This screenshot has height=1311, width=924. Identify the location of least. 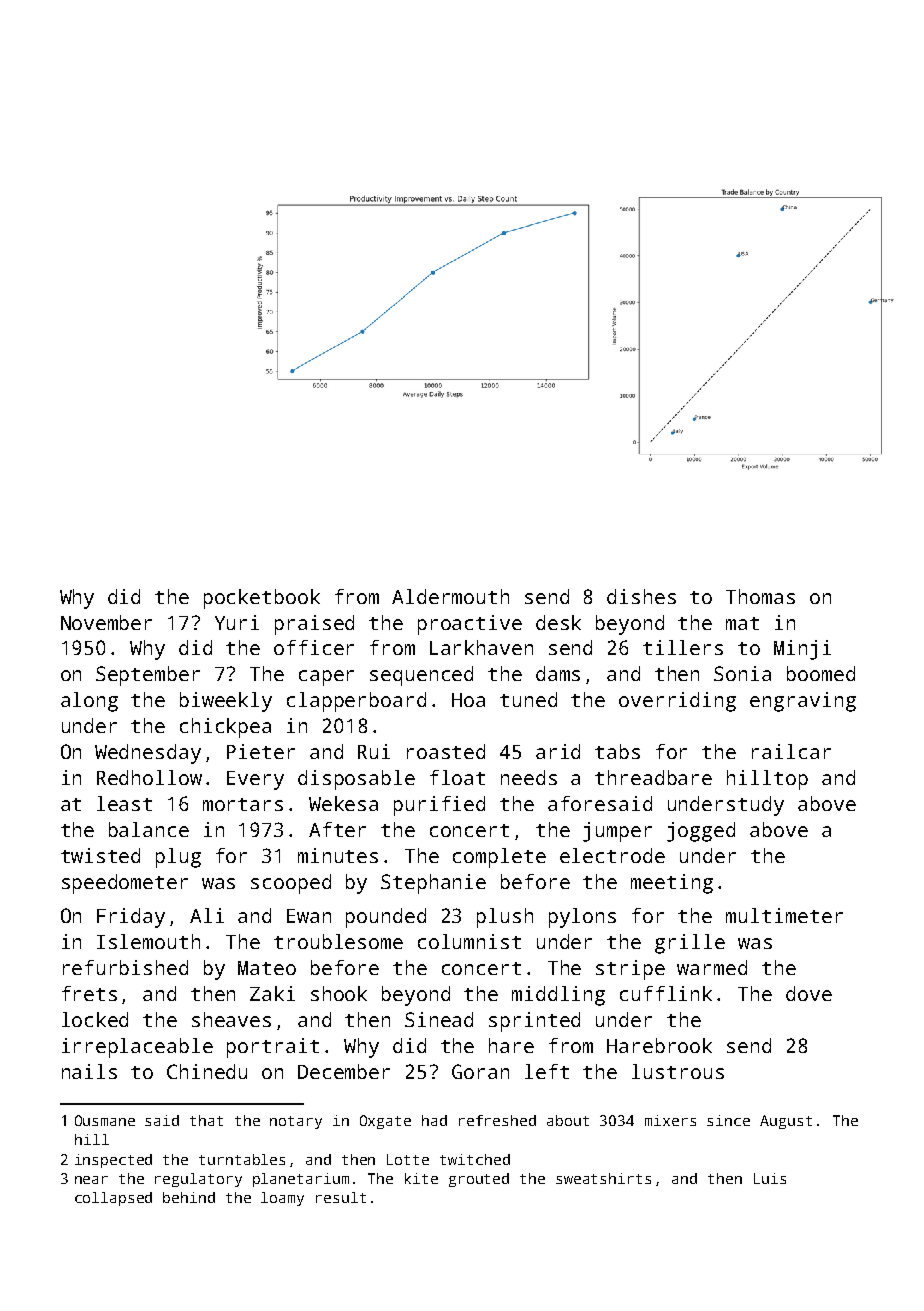
(124, 803).
